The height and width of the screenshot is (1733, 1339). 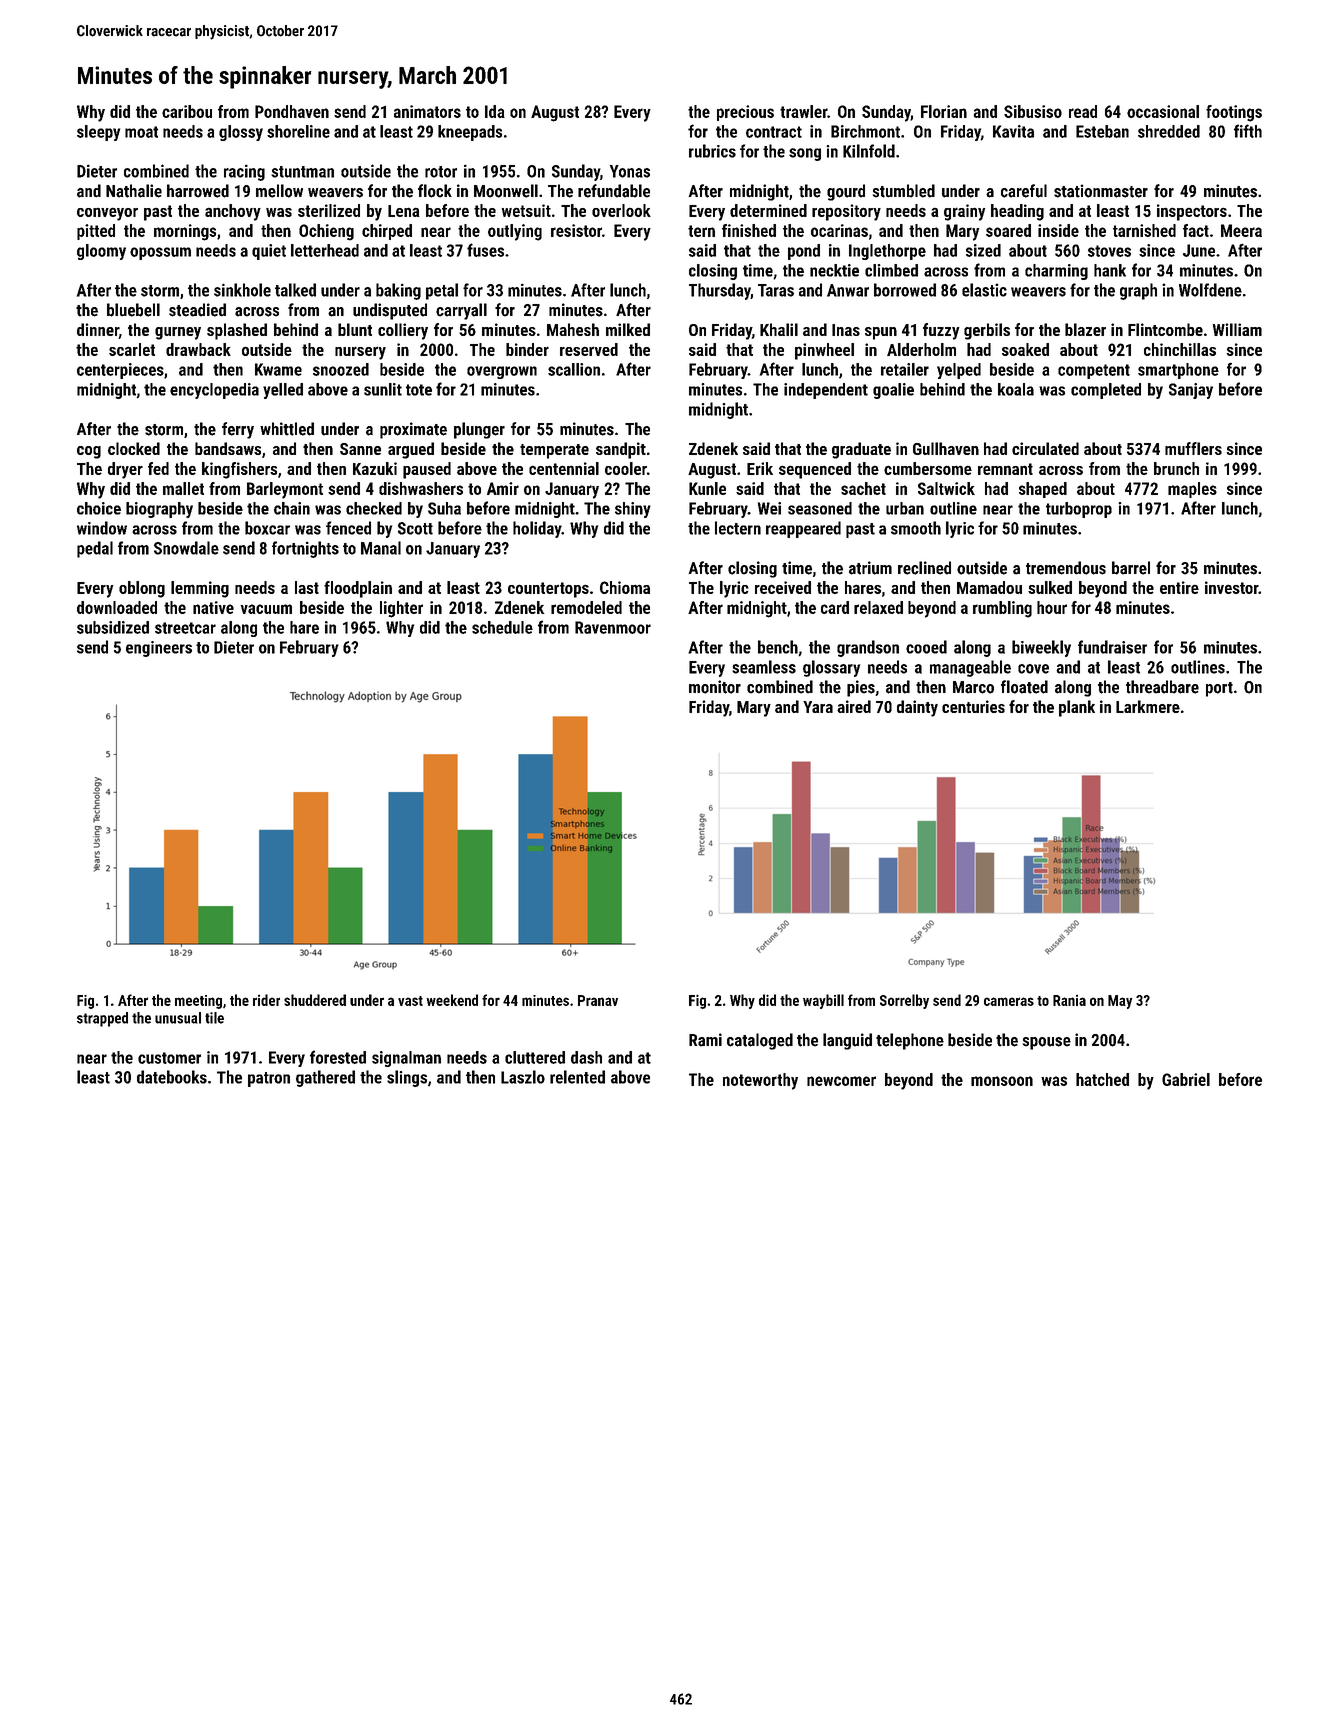 What do you see at coordinates (1192, 490) in the screenshot?
I see `maples` at bounding box center [1192, 490].
